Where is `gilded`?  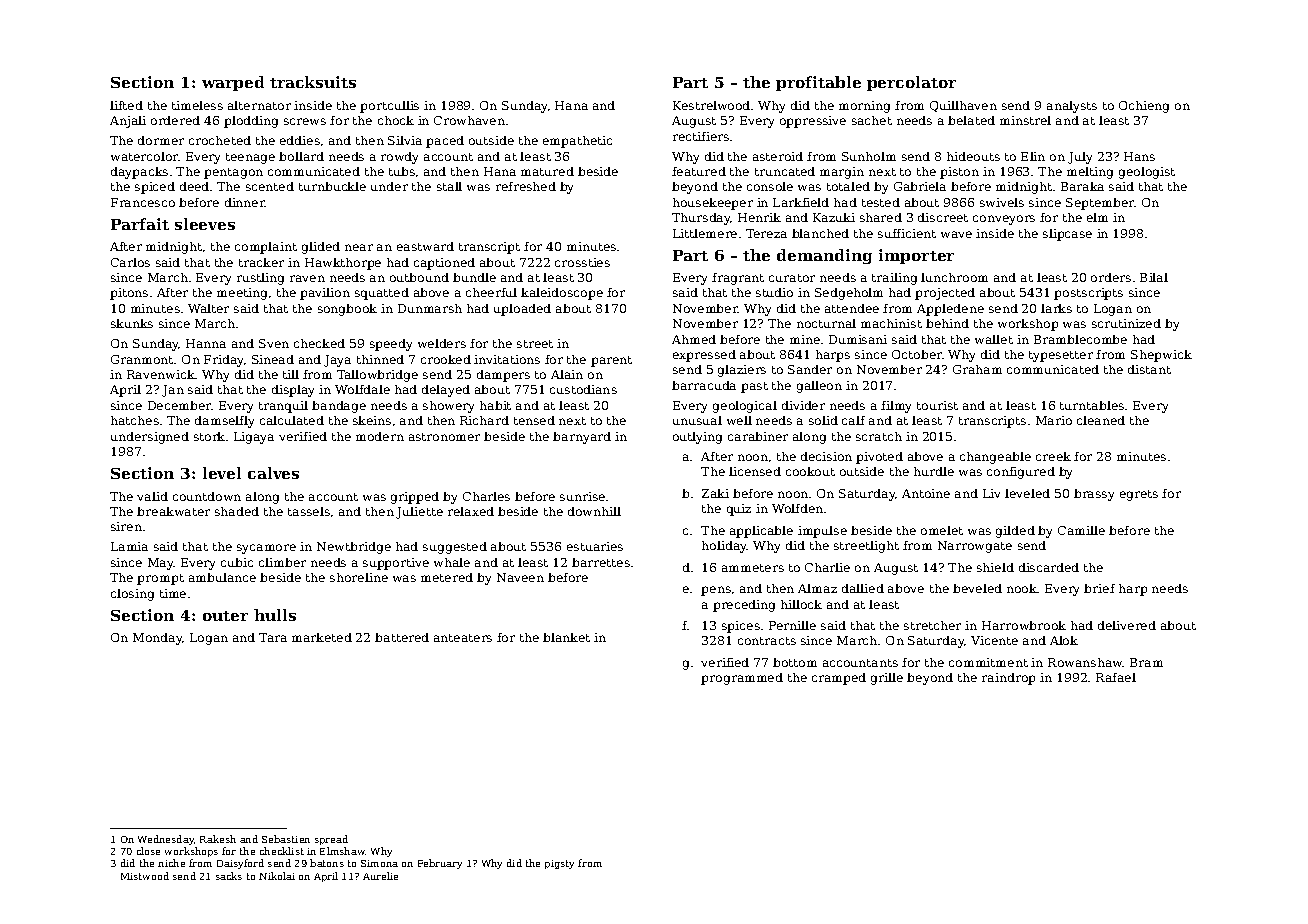
gilded is located at coordinates (1015, 532).
